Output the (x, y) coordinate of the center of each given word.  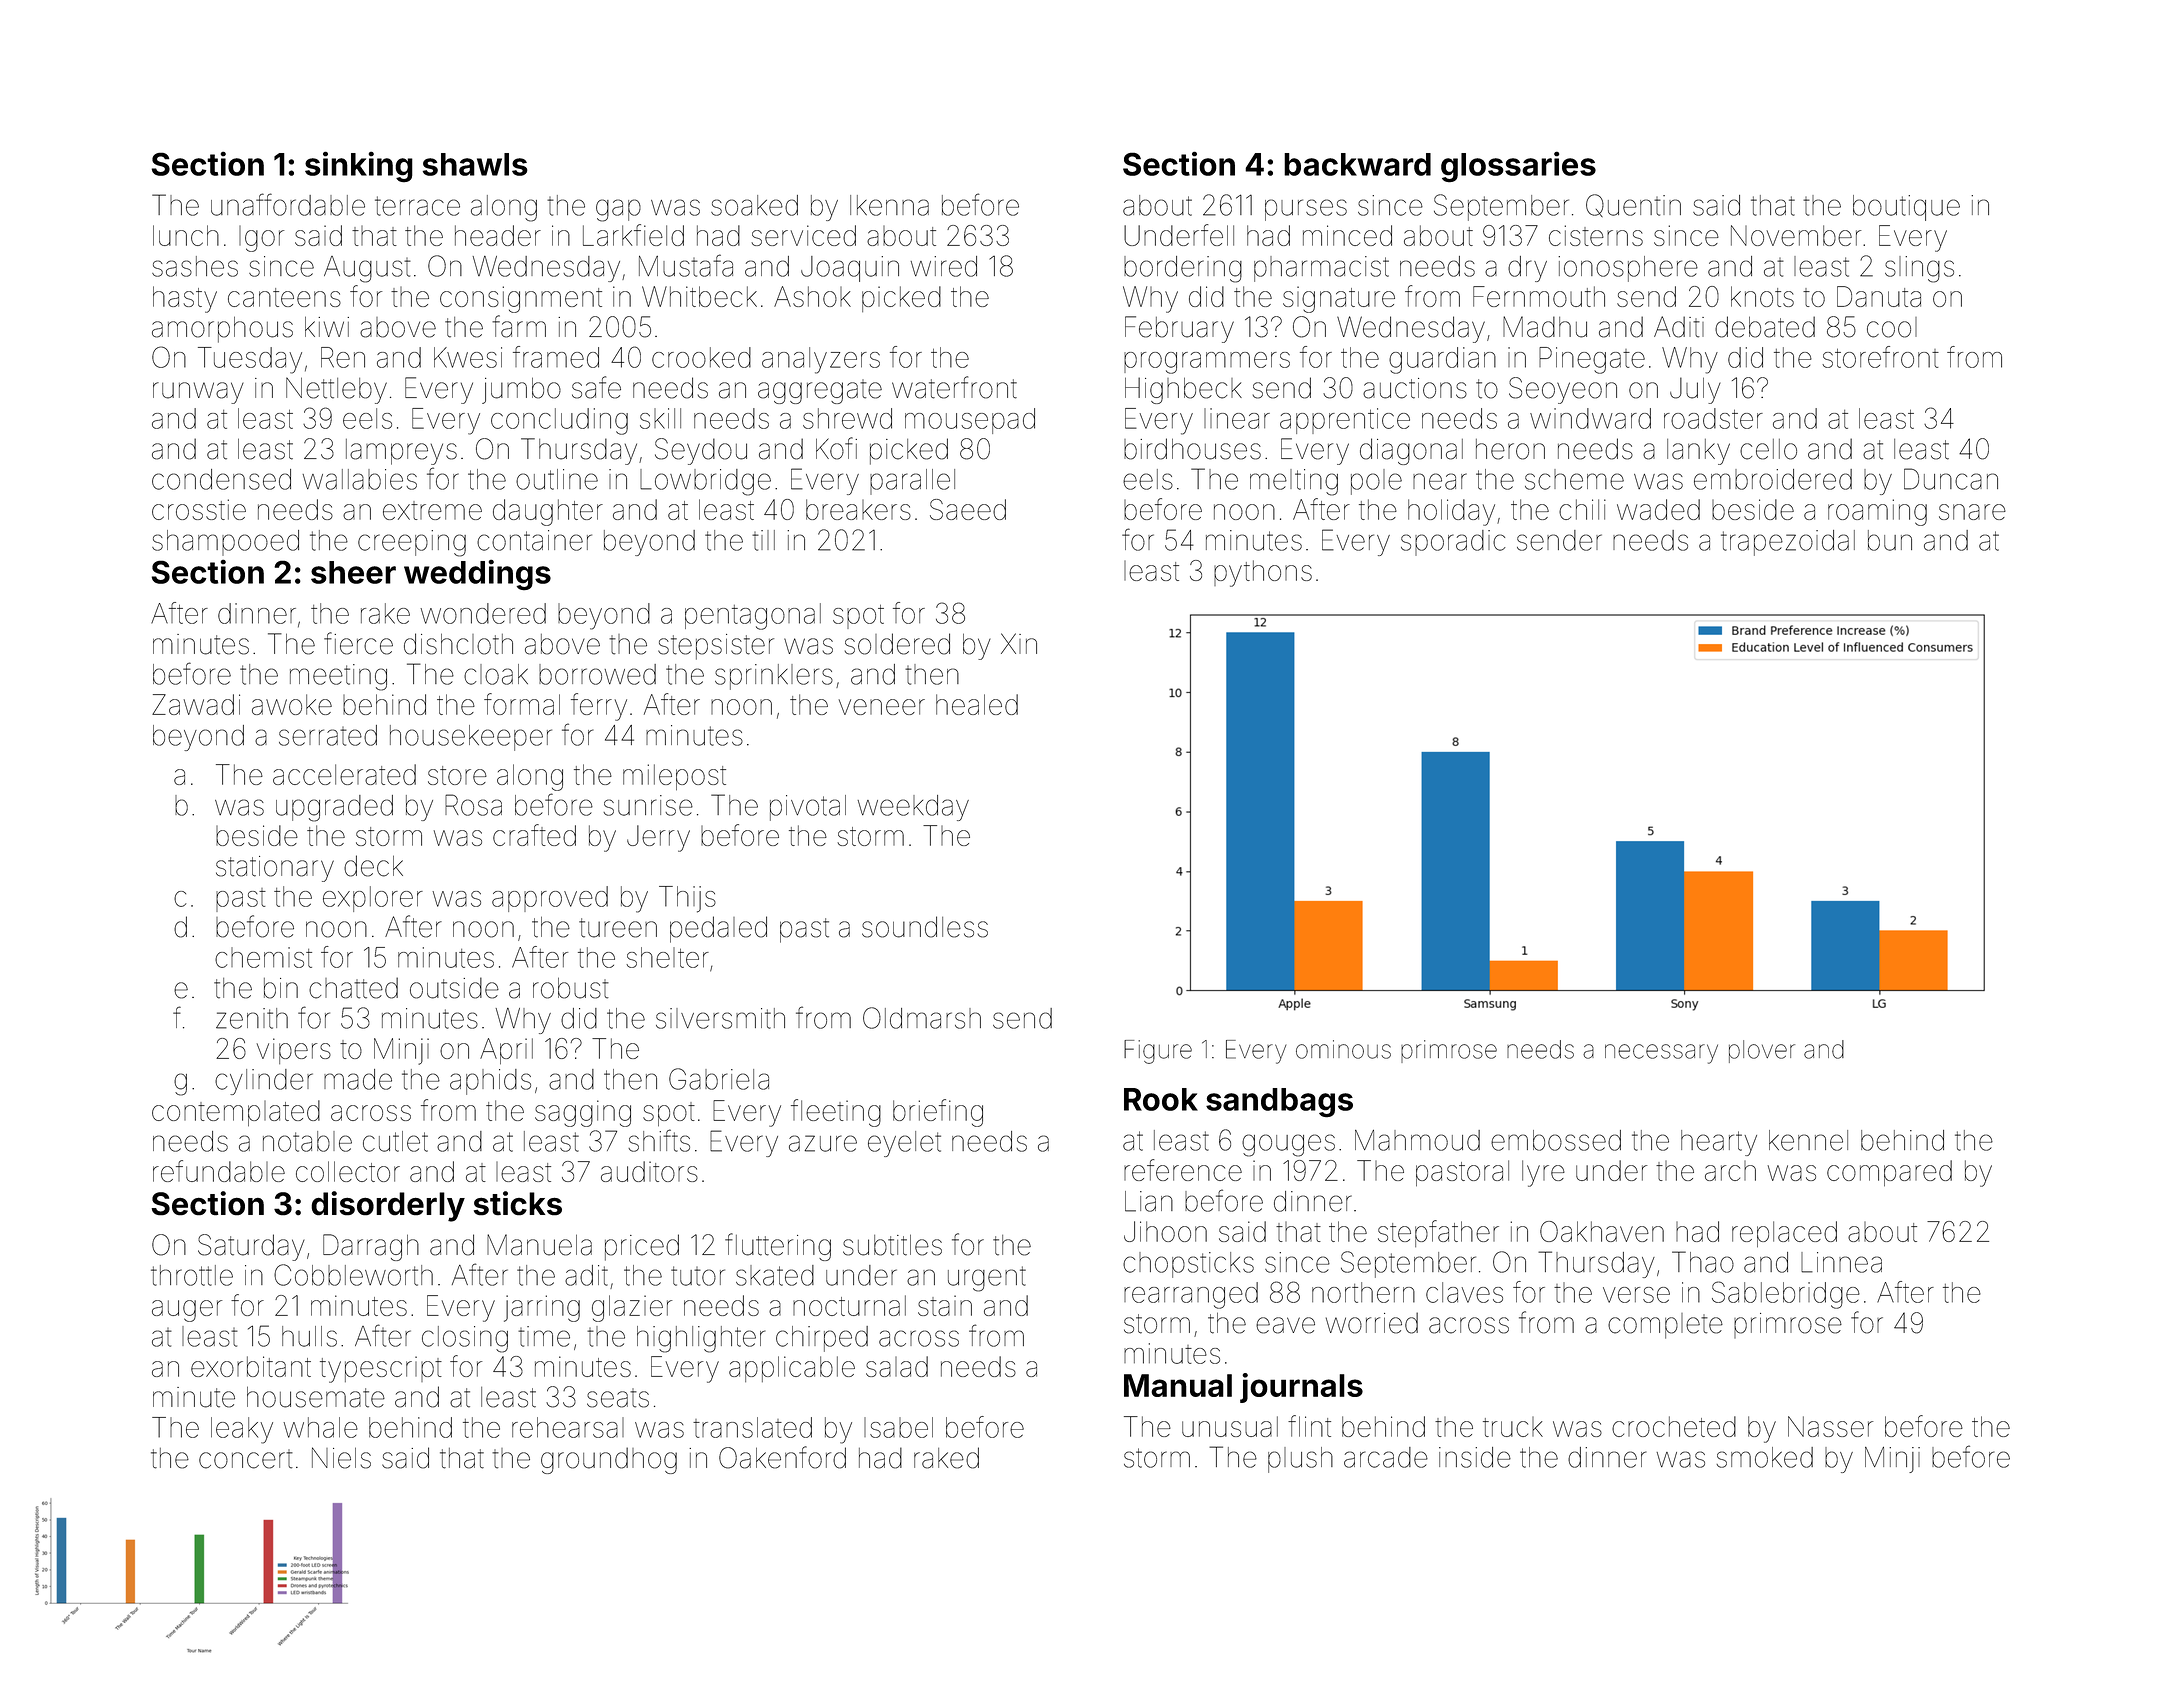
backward (1357, 164)
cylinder (264, 1082)
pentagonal (753, 616)
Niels (341, 1458)
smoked (1764, 1457)
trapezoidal (1788, 543)
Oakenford (782, 1457)
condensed (221, 479)
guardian (1442, 360)
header (498, 235)
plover (1762, 1051)
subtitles (892, 1245)
